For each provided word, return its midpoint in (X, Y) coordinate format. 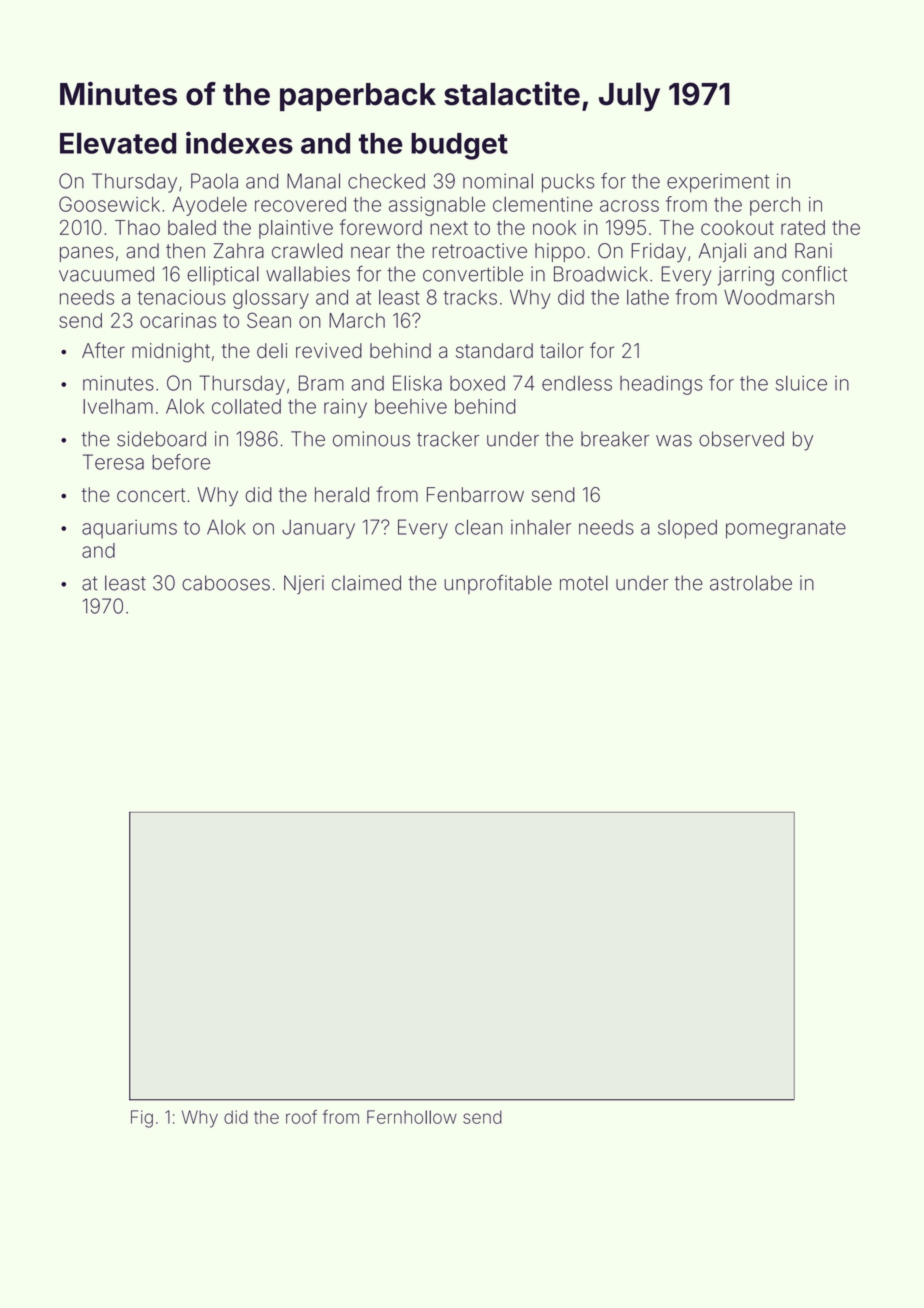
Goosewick (109, 204)
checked (386, 181)
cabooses (226, 583)
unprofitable (498, 584)
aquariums (129, 529)
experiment (718, 183)
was (674, 441)
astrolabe (751, 583)
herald (342, 494)
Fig (142, 1119)
